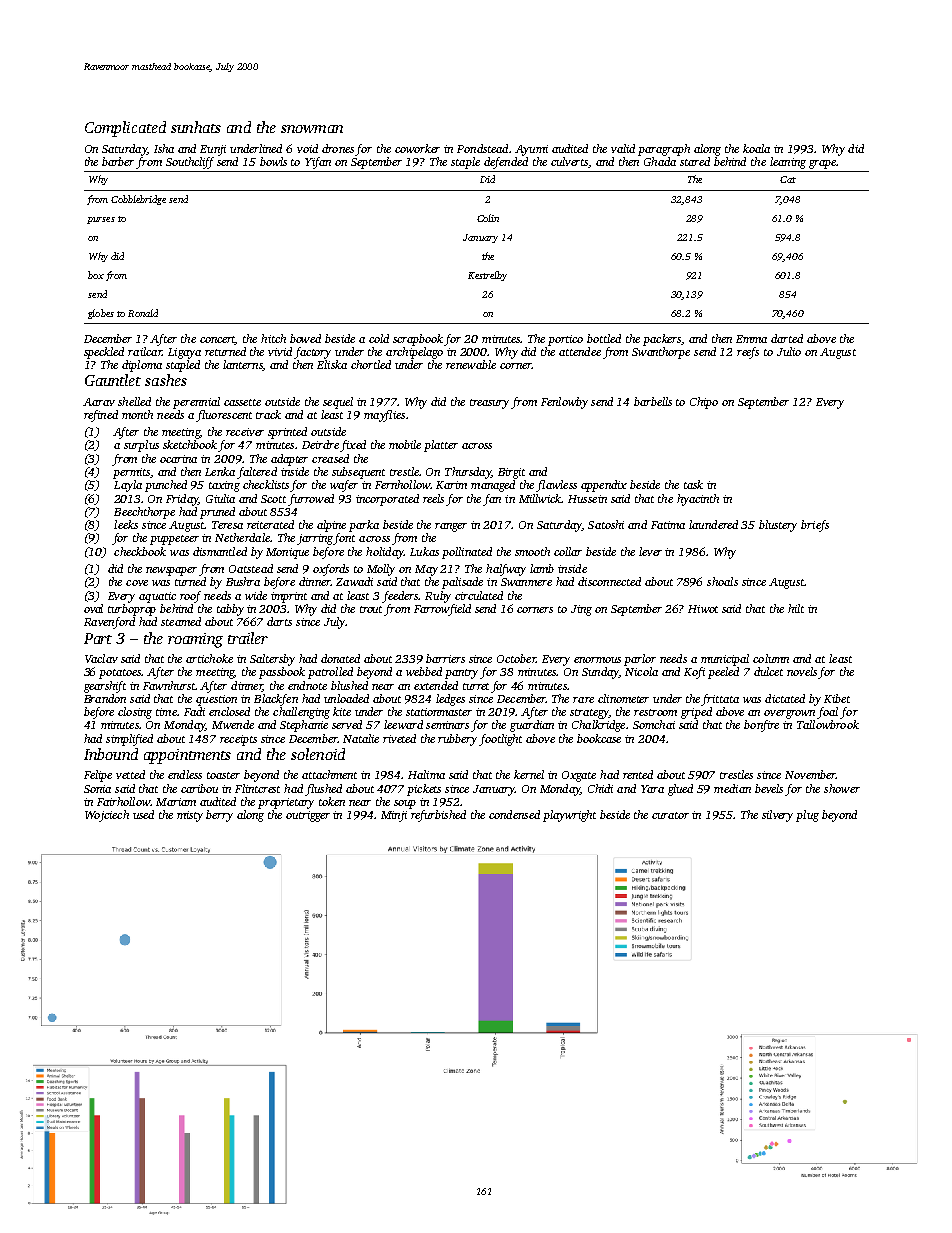 The width and height of the page is (952, 1233). Describe the element at coordinates (433, 498) in the page. I see `reels` at that location.
